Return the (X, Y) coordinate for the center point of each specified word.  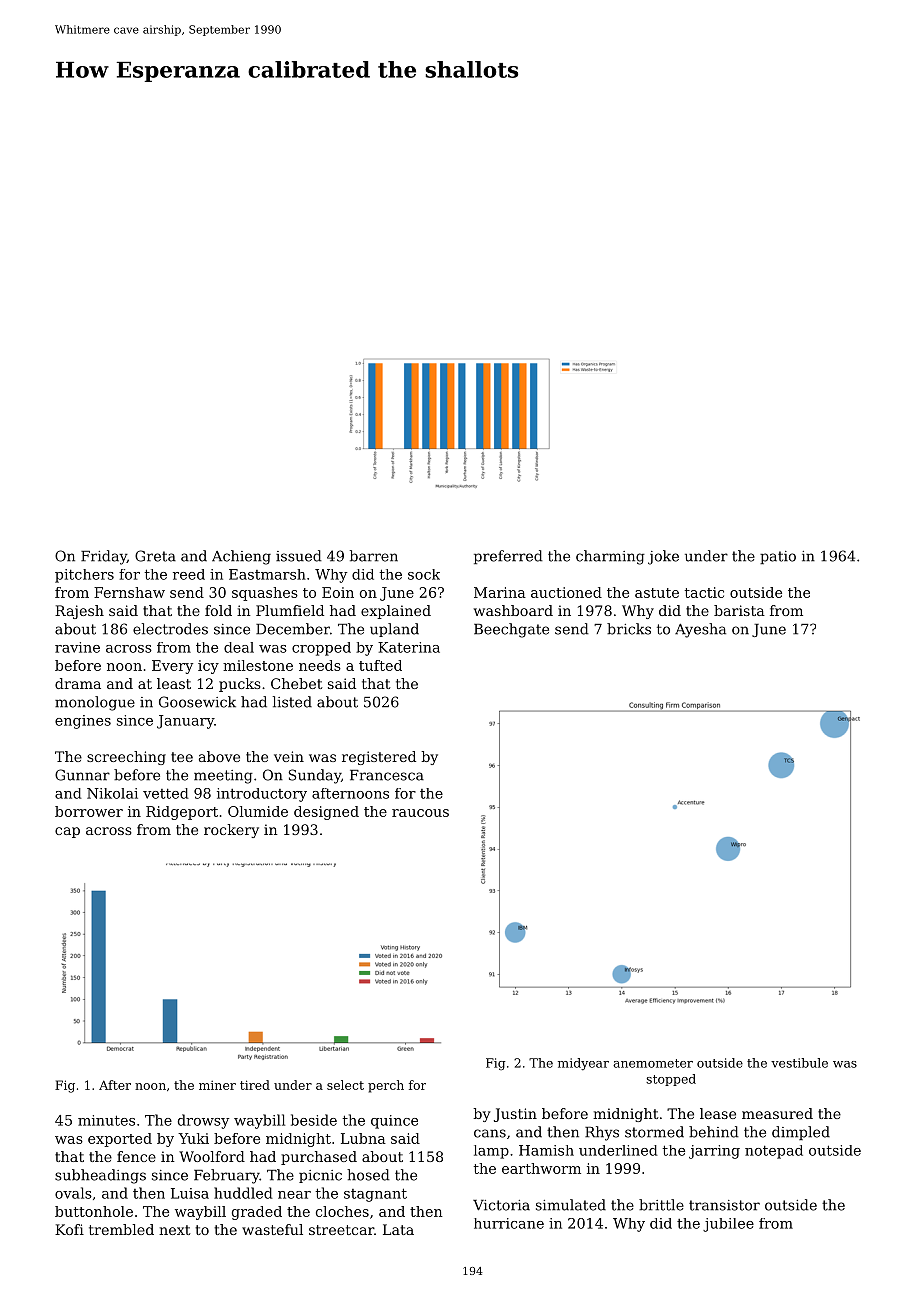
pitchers (84, 576)
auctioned (566, 592)
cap (67, 832)
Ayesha (700, 630)
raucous (420, 813)
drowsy (203, 1121)
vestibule (799, 1063)
